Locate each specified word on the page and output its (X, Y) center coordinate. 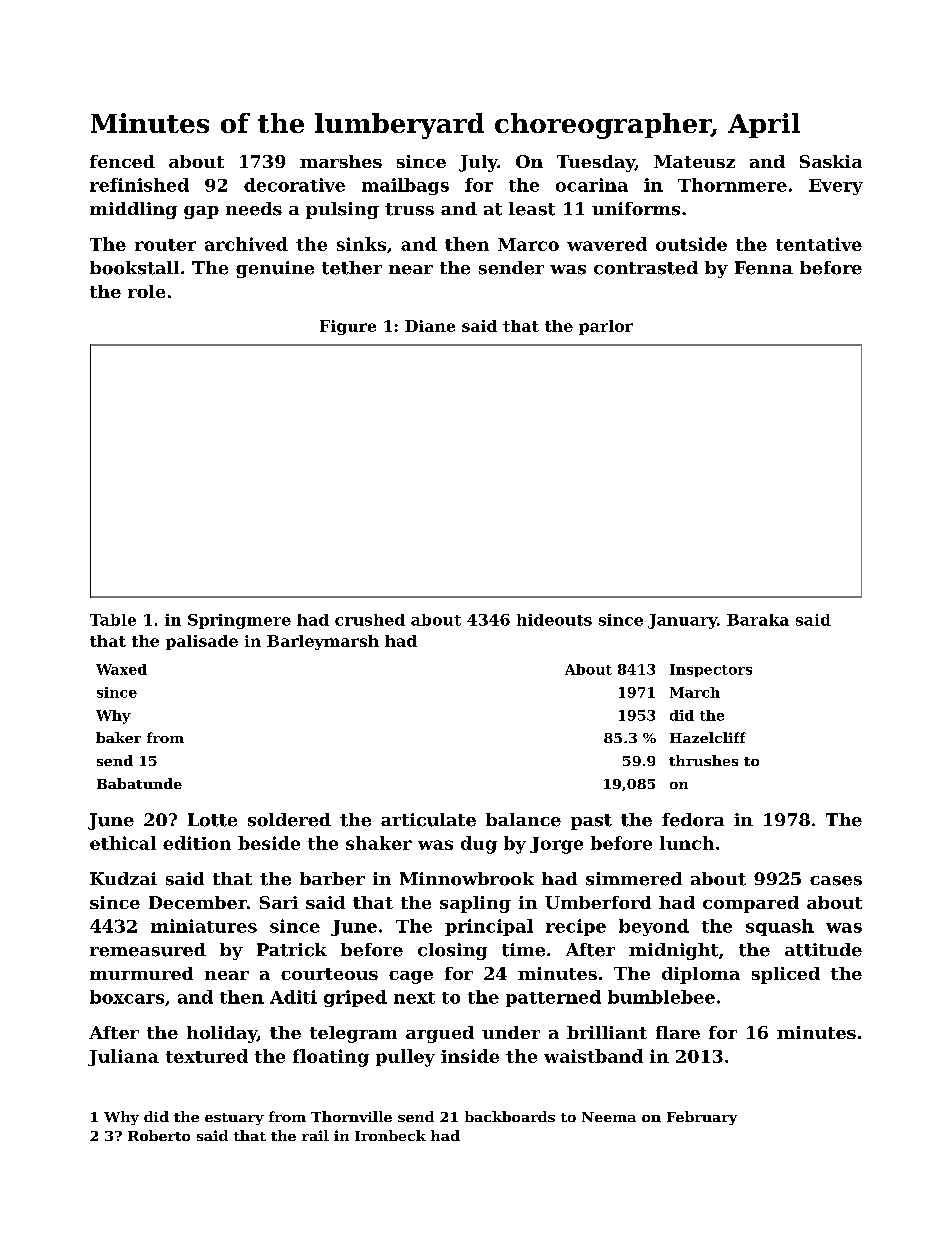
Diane (430, 326)
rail (315, 1135)
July (478, 163)
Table (113, 620)
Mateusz (694, 161)
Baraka (758, 620)
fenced (122, 161)
